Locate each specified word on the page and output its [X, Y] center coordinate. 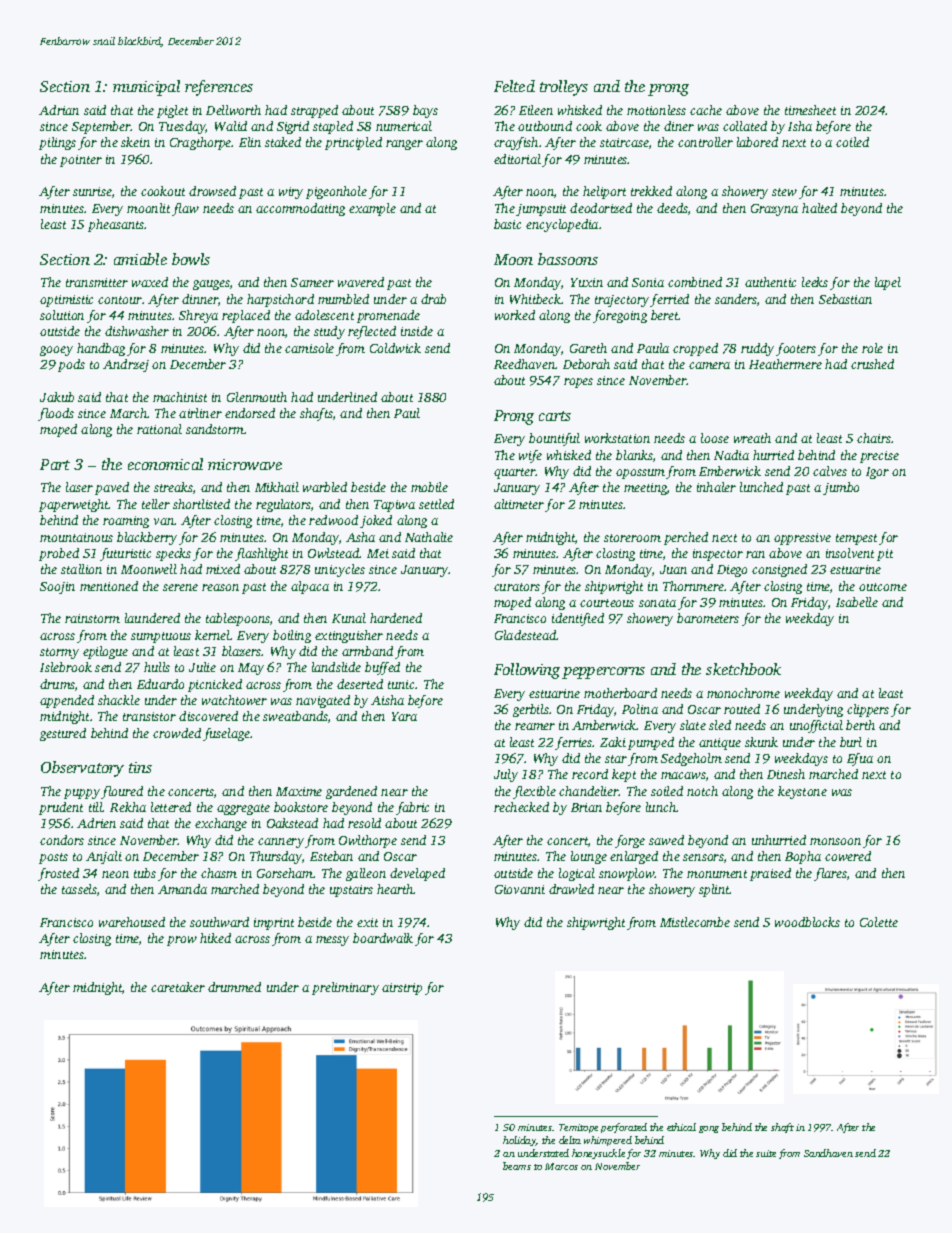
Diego [732, 571]
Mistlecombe [695, 922]
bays [425, 111]
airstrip [402, 989]
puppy [82, 794]
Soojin [57, 588]
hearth [395, 889]
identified [578, 619]
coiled [852, 142]
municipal [146, 88]
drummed [234, 987]
